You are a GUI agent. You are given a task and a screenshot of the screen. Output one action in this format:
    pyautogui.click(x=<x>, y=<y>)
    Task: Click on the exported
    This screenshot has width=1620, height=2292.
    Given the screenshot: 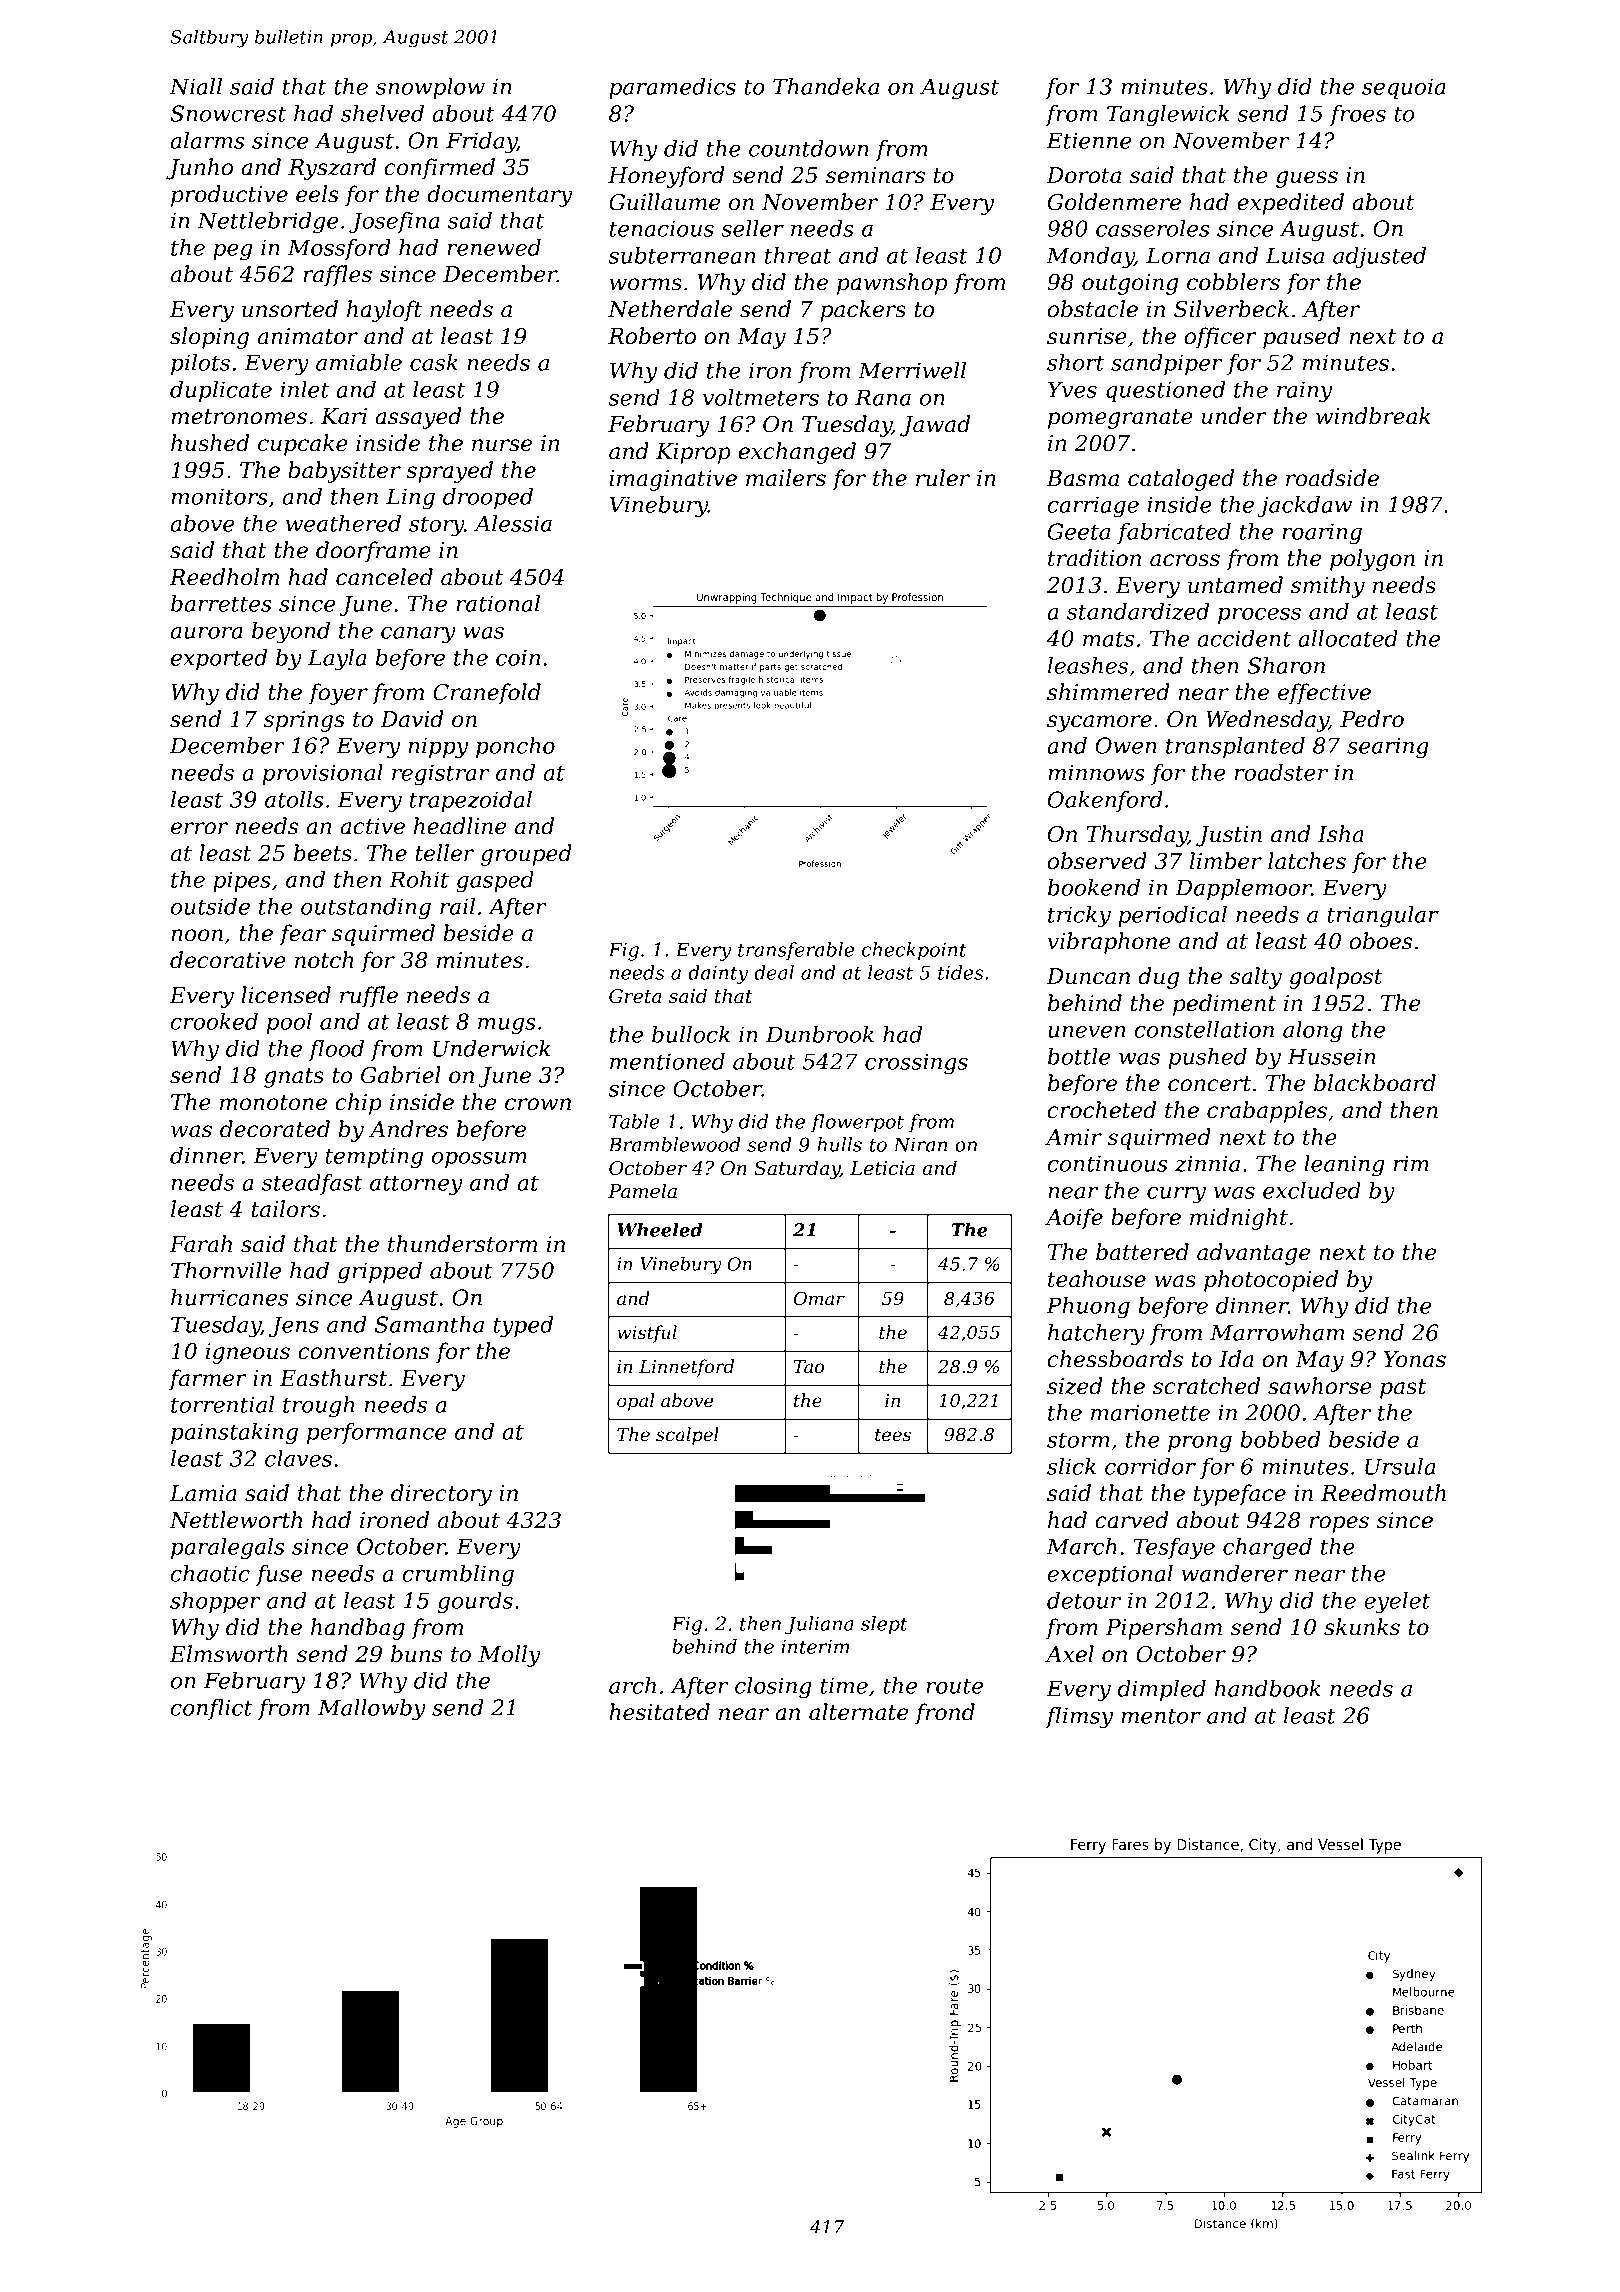 What is the action you would take?
    pyautogui.click(x=219, y=659)
